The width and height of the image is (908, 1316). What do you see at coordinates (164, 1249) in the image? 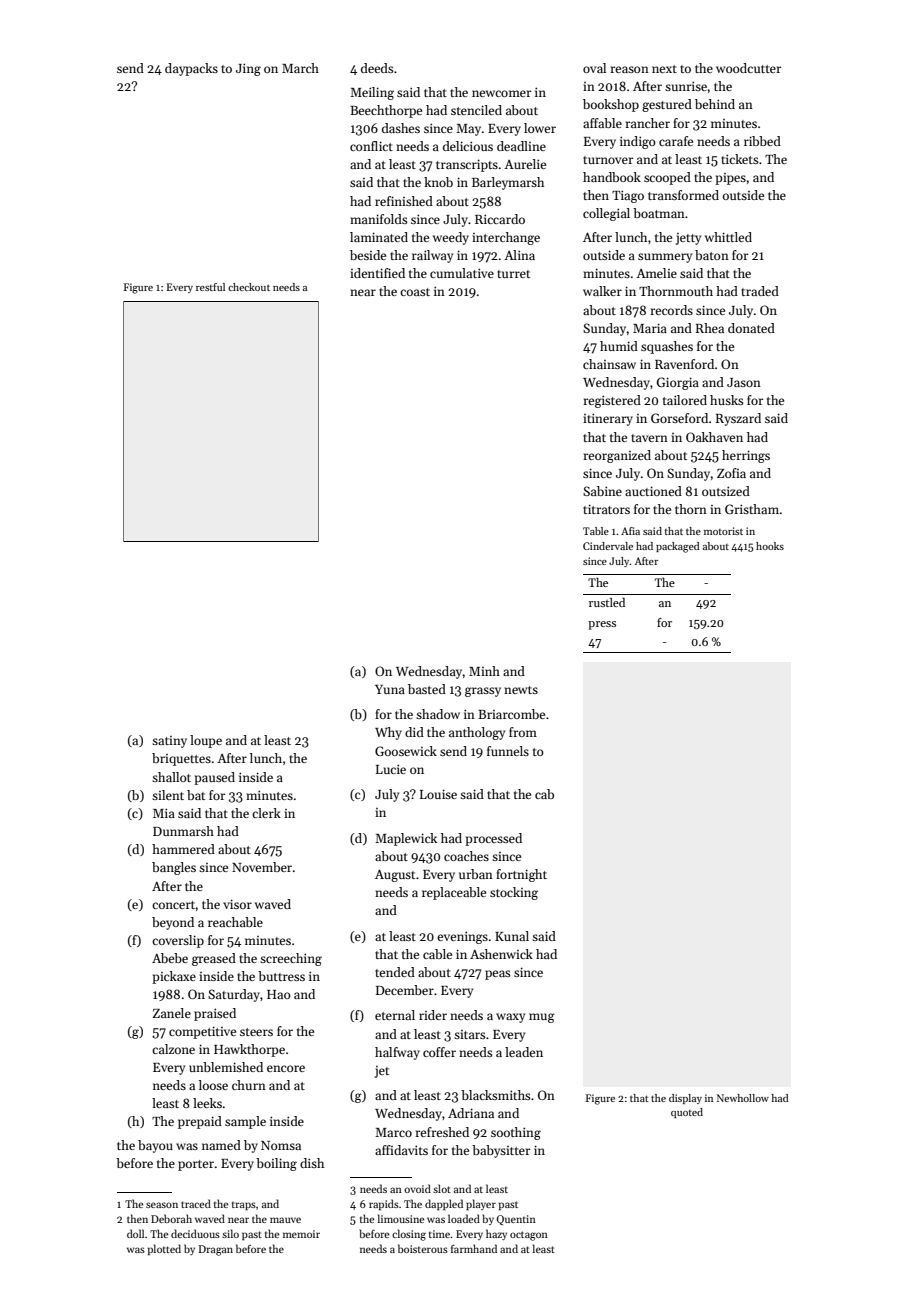
I see `plotted` at bounding box center [164, 1249].
